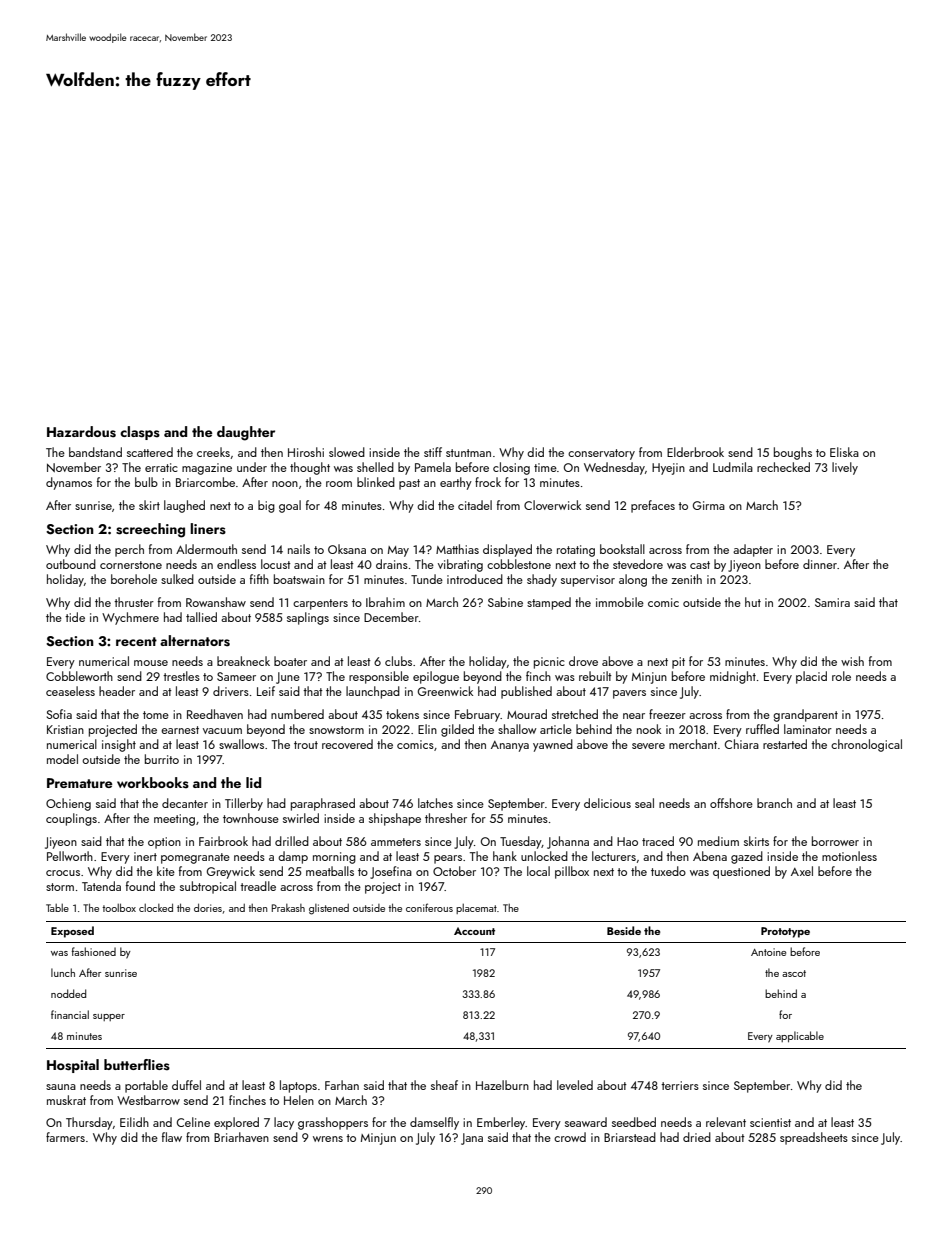  I want to click on immobile, so click(620, 602).
